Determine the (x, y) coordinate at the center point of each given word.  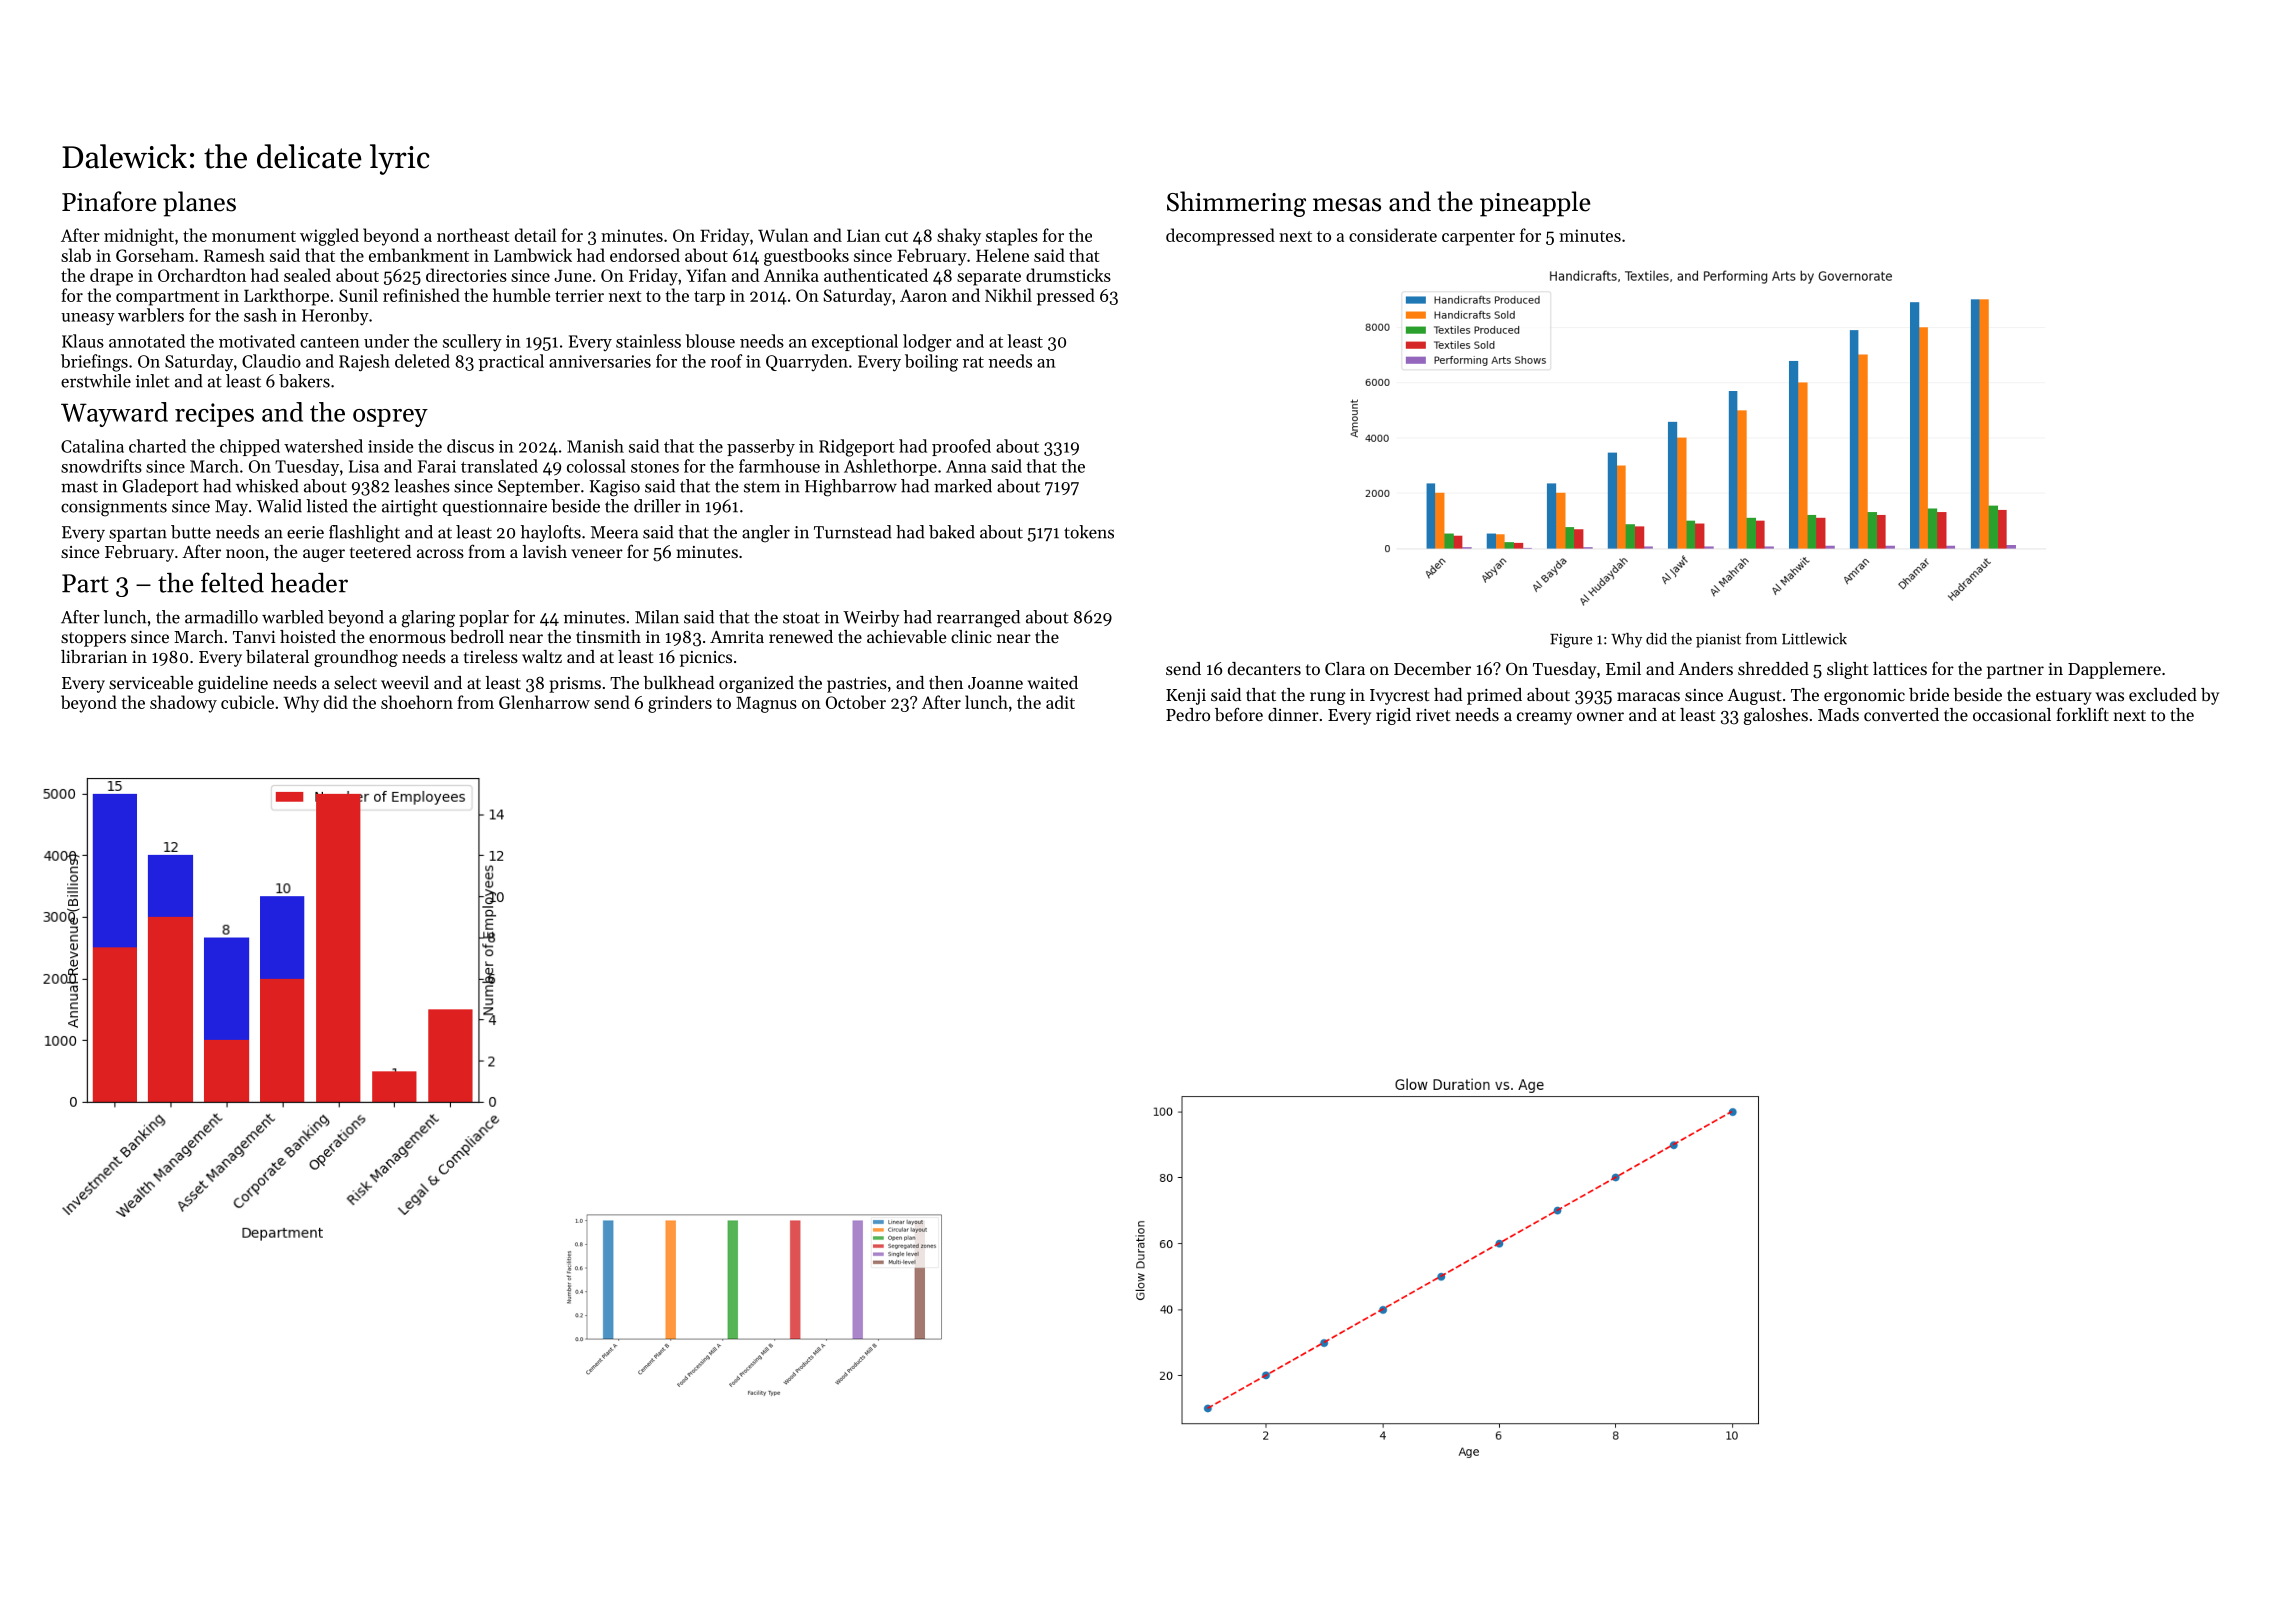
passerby (761, 447)
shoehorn (417, 702)
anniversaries (600, 361)
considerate (1393, 235)
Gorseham (155, 255)
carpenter (1478, 238)
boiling (931, 363)
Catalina (92, 446)
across (440, 553)
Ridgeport (857, 448)
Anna (966, 466)
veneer (597, 553)
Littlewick (1814, 639)
